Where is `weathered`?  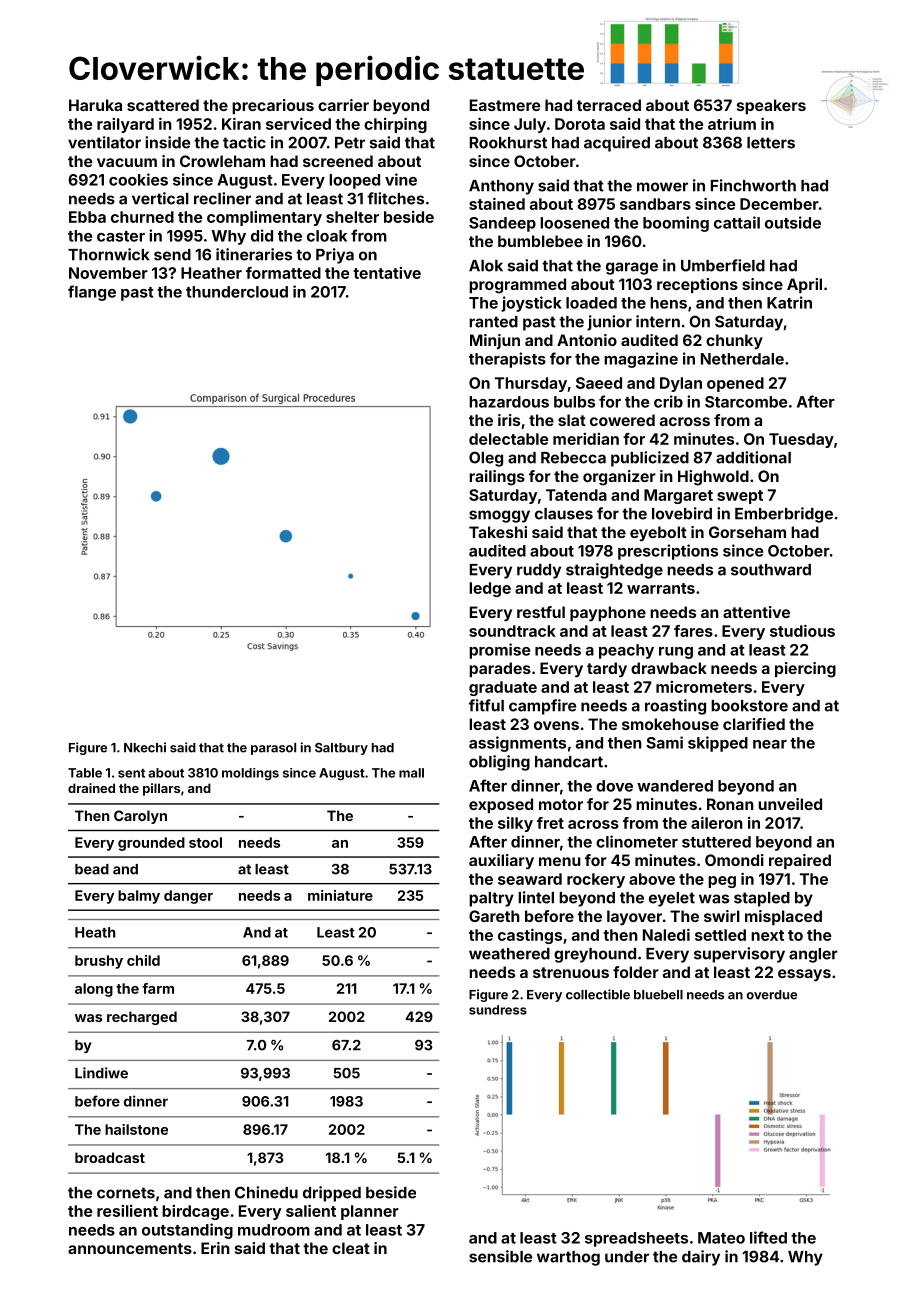
weathered is located at coordinates (509, 954).
